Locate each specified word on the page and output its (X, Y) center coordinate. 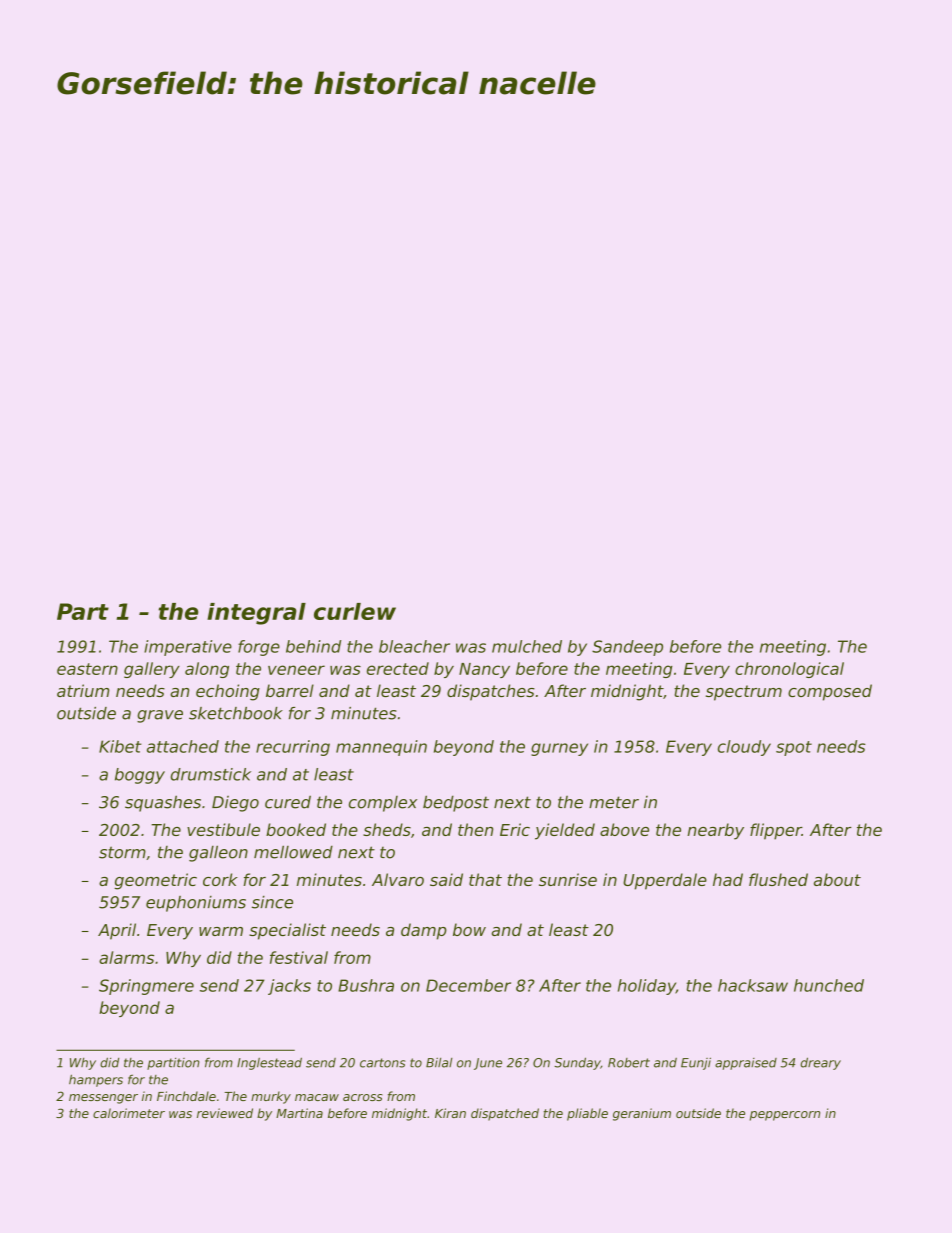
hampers (96, 1080)
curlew (355, 611)
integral (256, 614)
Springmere (146, 987)
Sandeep (627, 648)
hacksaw (753, 985)
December (468, 985)
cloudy (744, 748)
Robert (629, 1063)
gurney (559, 749)
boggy (140, 776)
